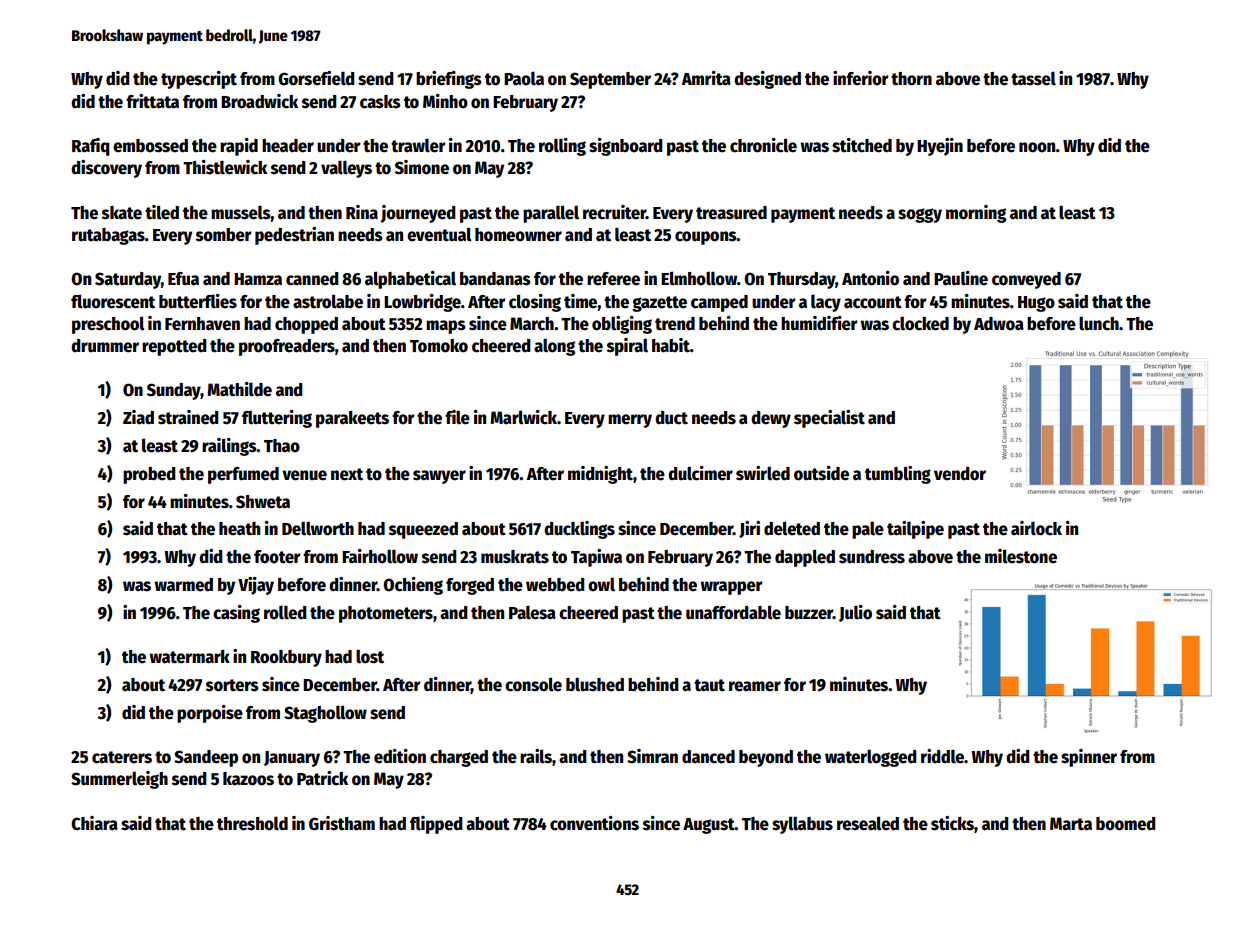 The image size is (1233, 952). I want to click on riddle, so click(942, 756).
